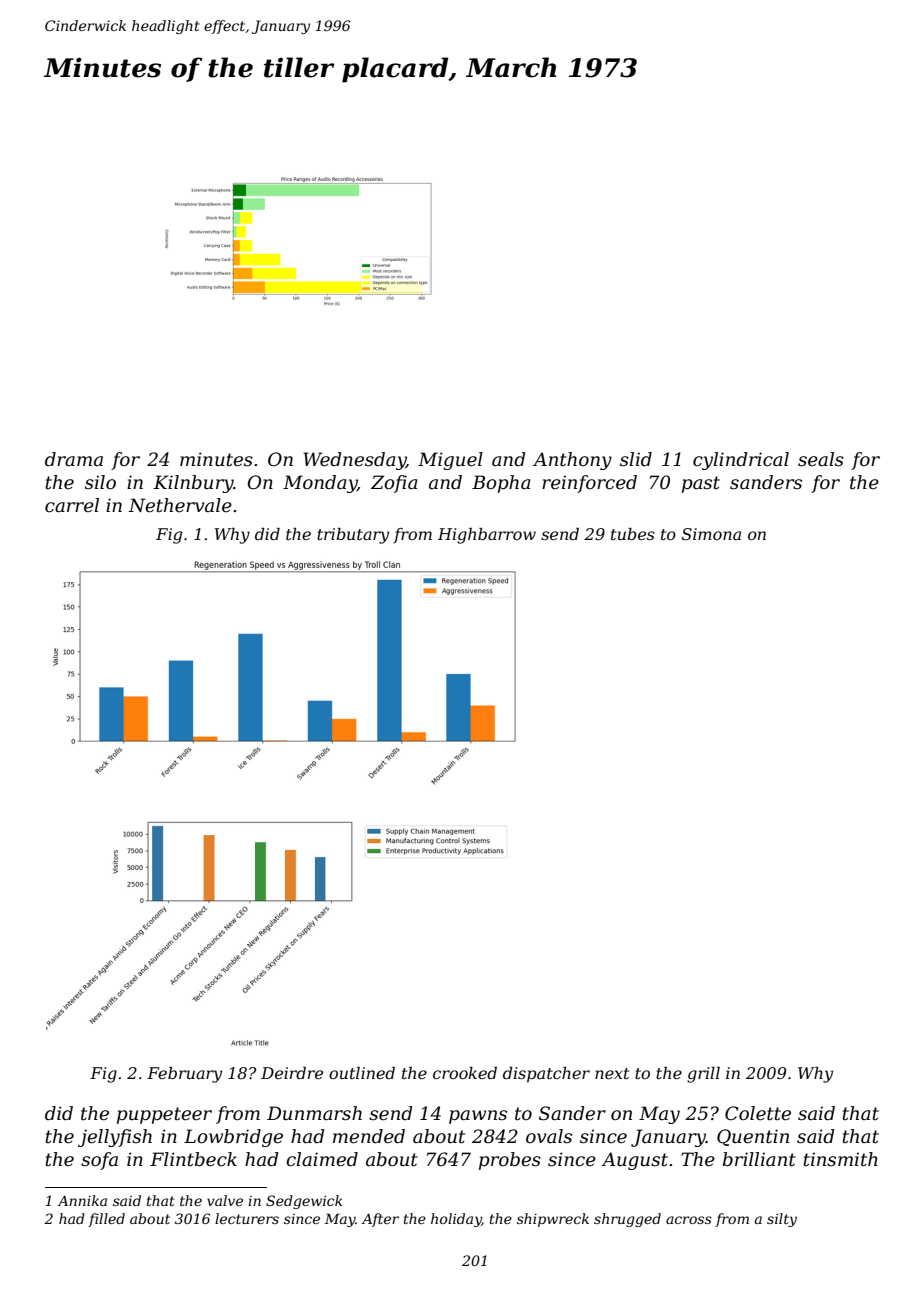 Image resolution: width=924 pixels, height=1308 pixels. What do you see at coordinates (106, 1220) in the screenshot?
I see `filled` at bounding box center [106, 1220].
